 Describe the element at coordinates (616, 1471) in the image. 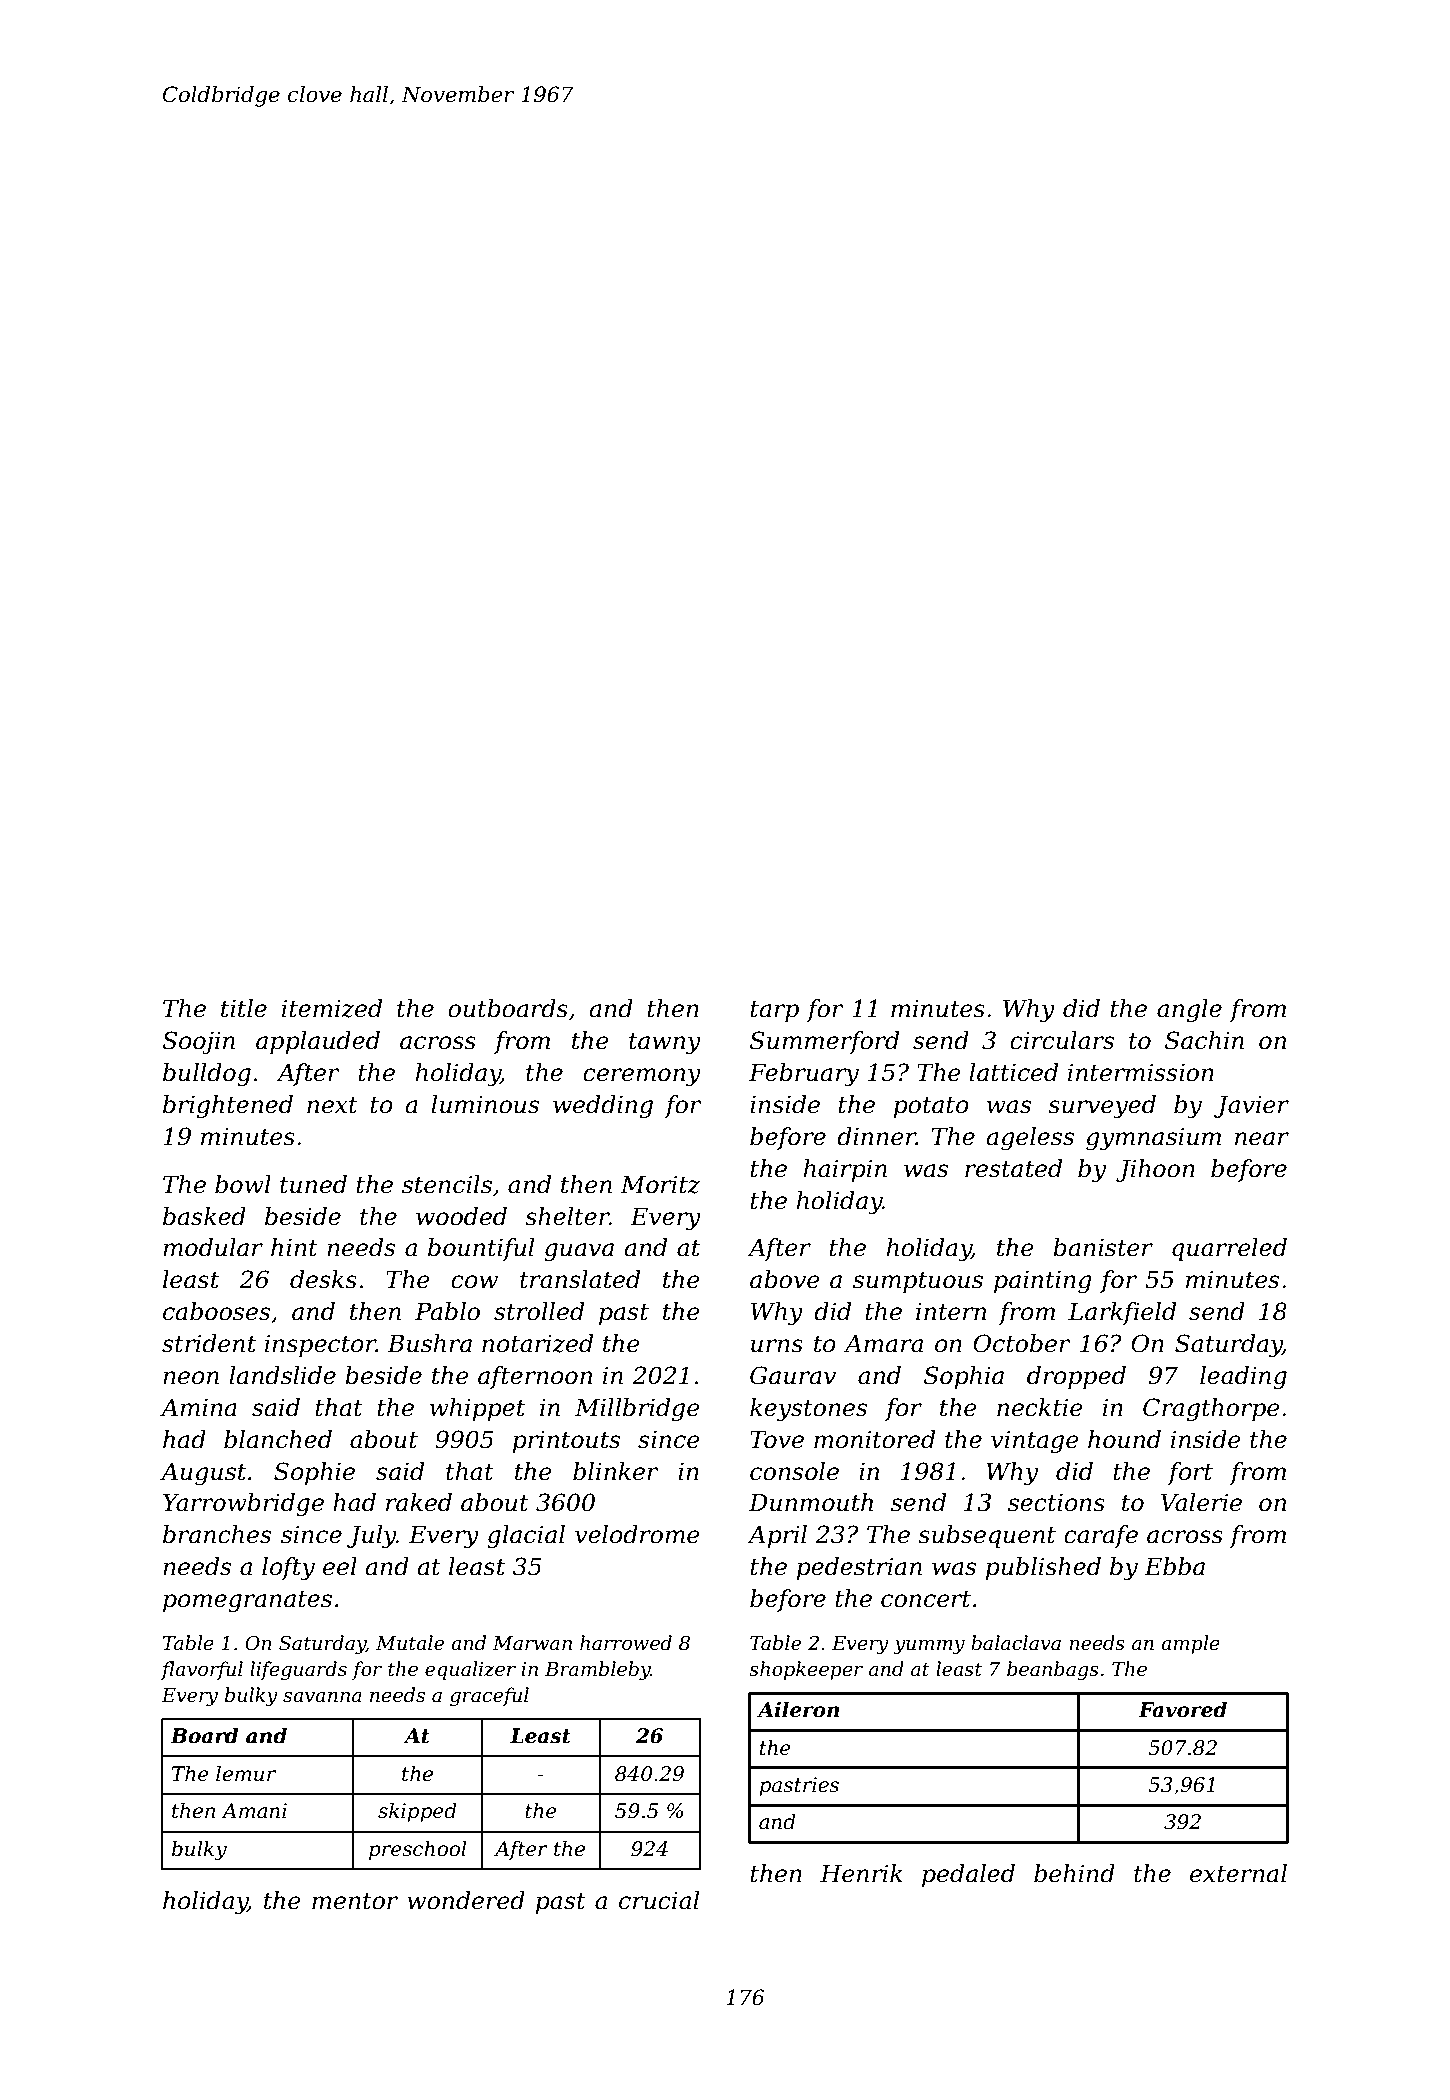

I see `blinker` at that location.
